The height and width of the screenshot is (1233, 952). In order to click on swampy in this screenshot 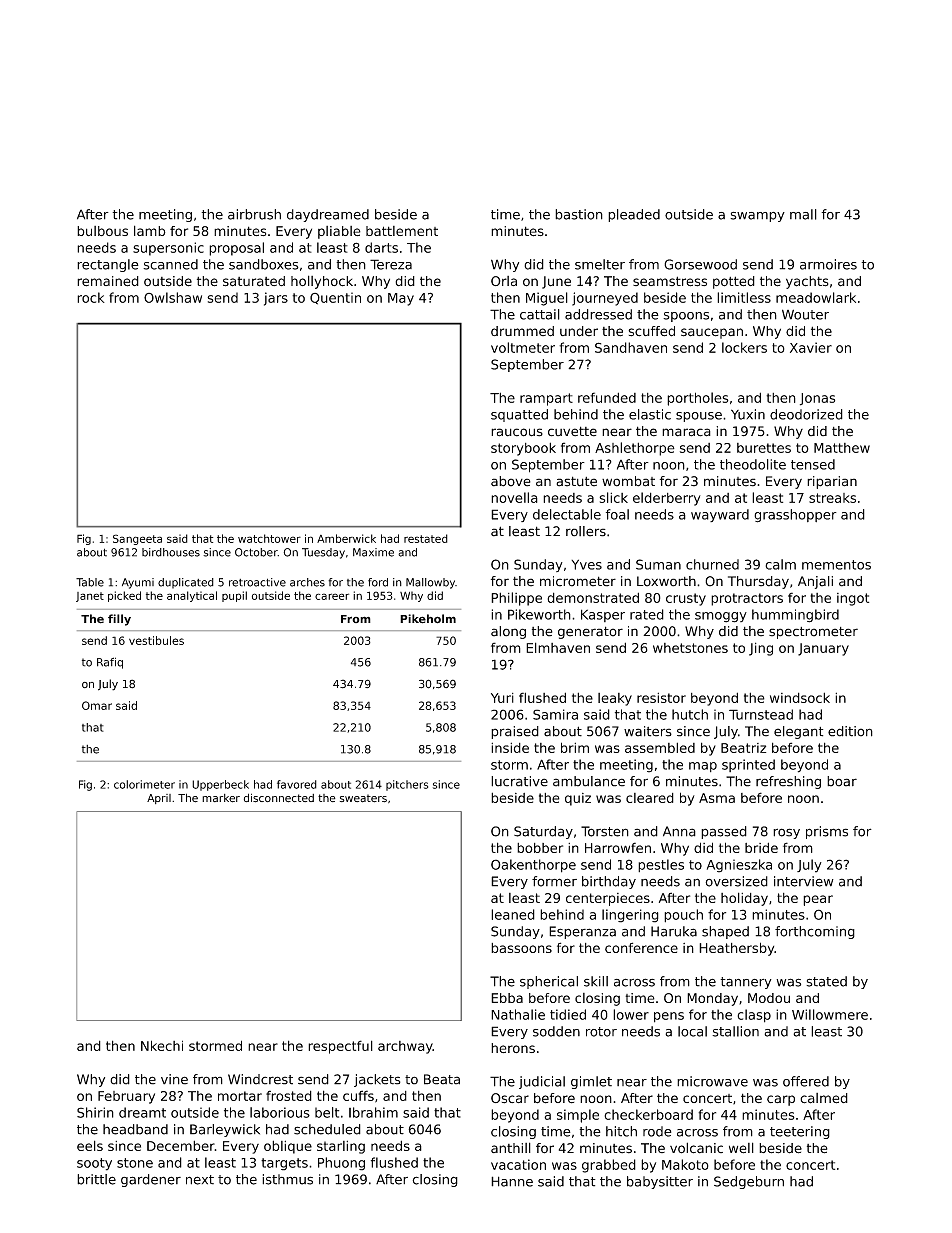, I will do `click(757, 217)`.
